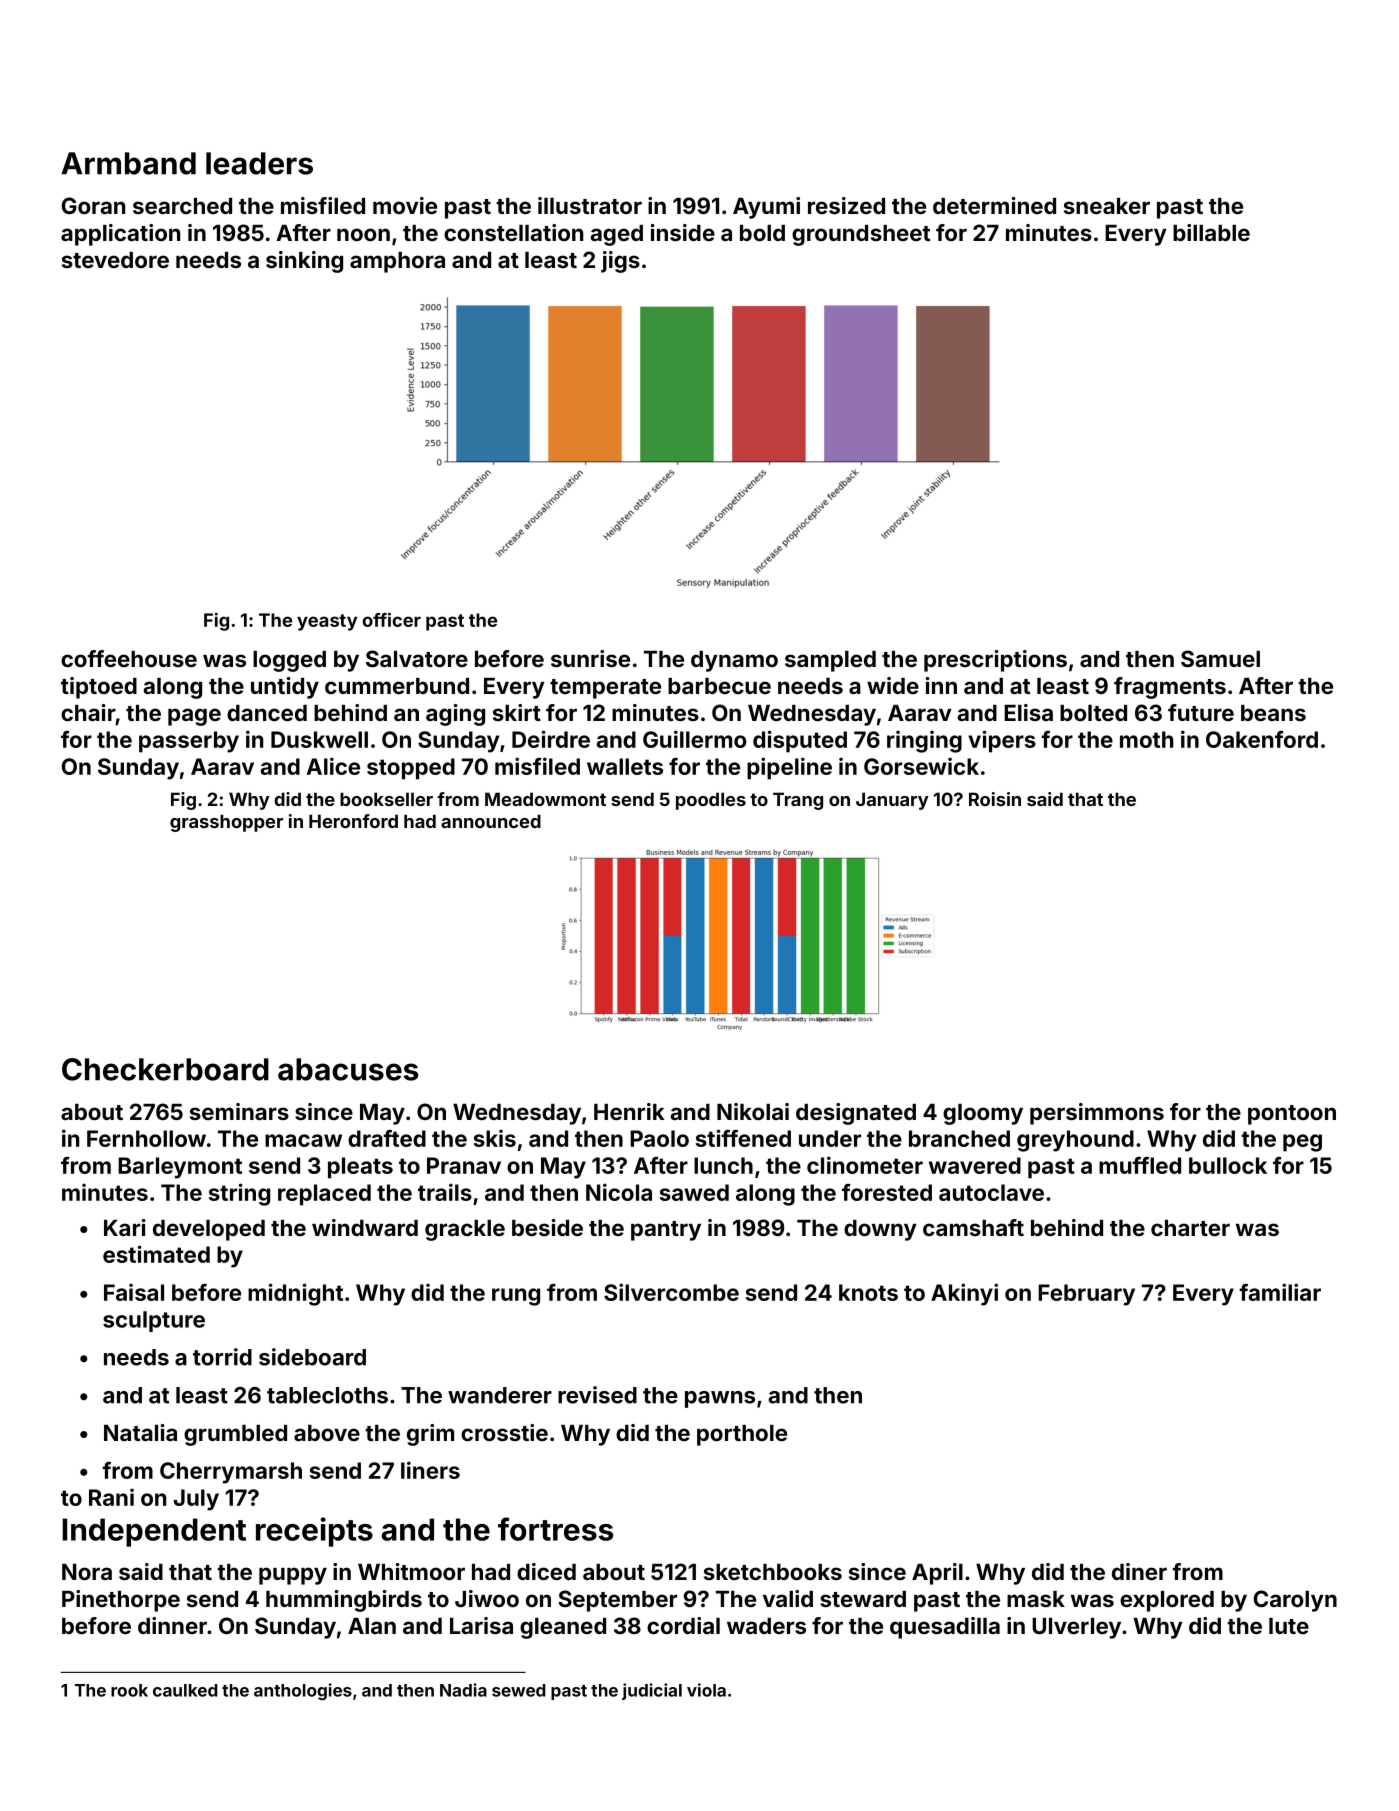 The image size is (1399, 1811). Describe the element at coordinates (111, 1497) in the document. I see `Rani` at that location.
